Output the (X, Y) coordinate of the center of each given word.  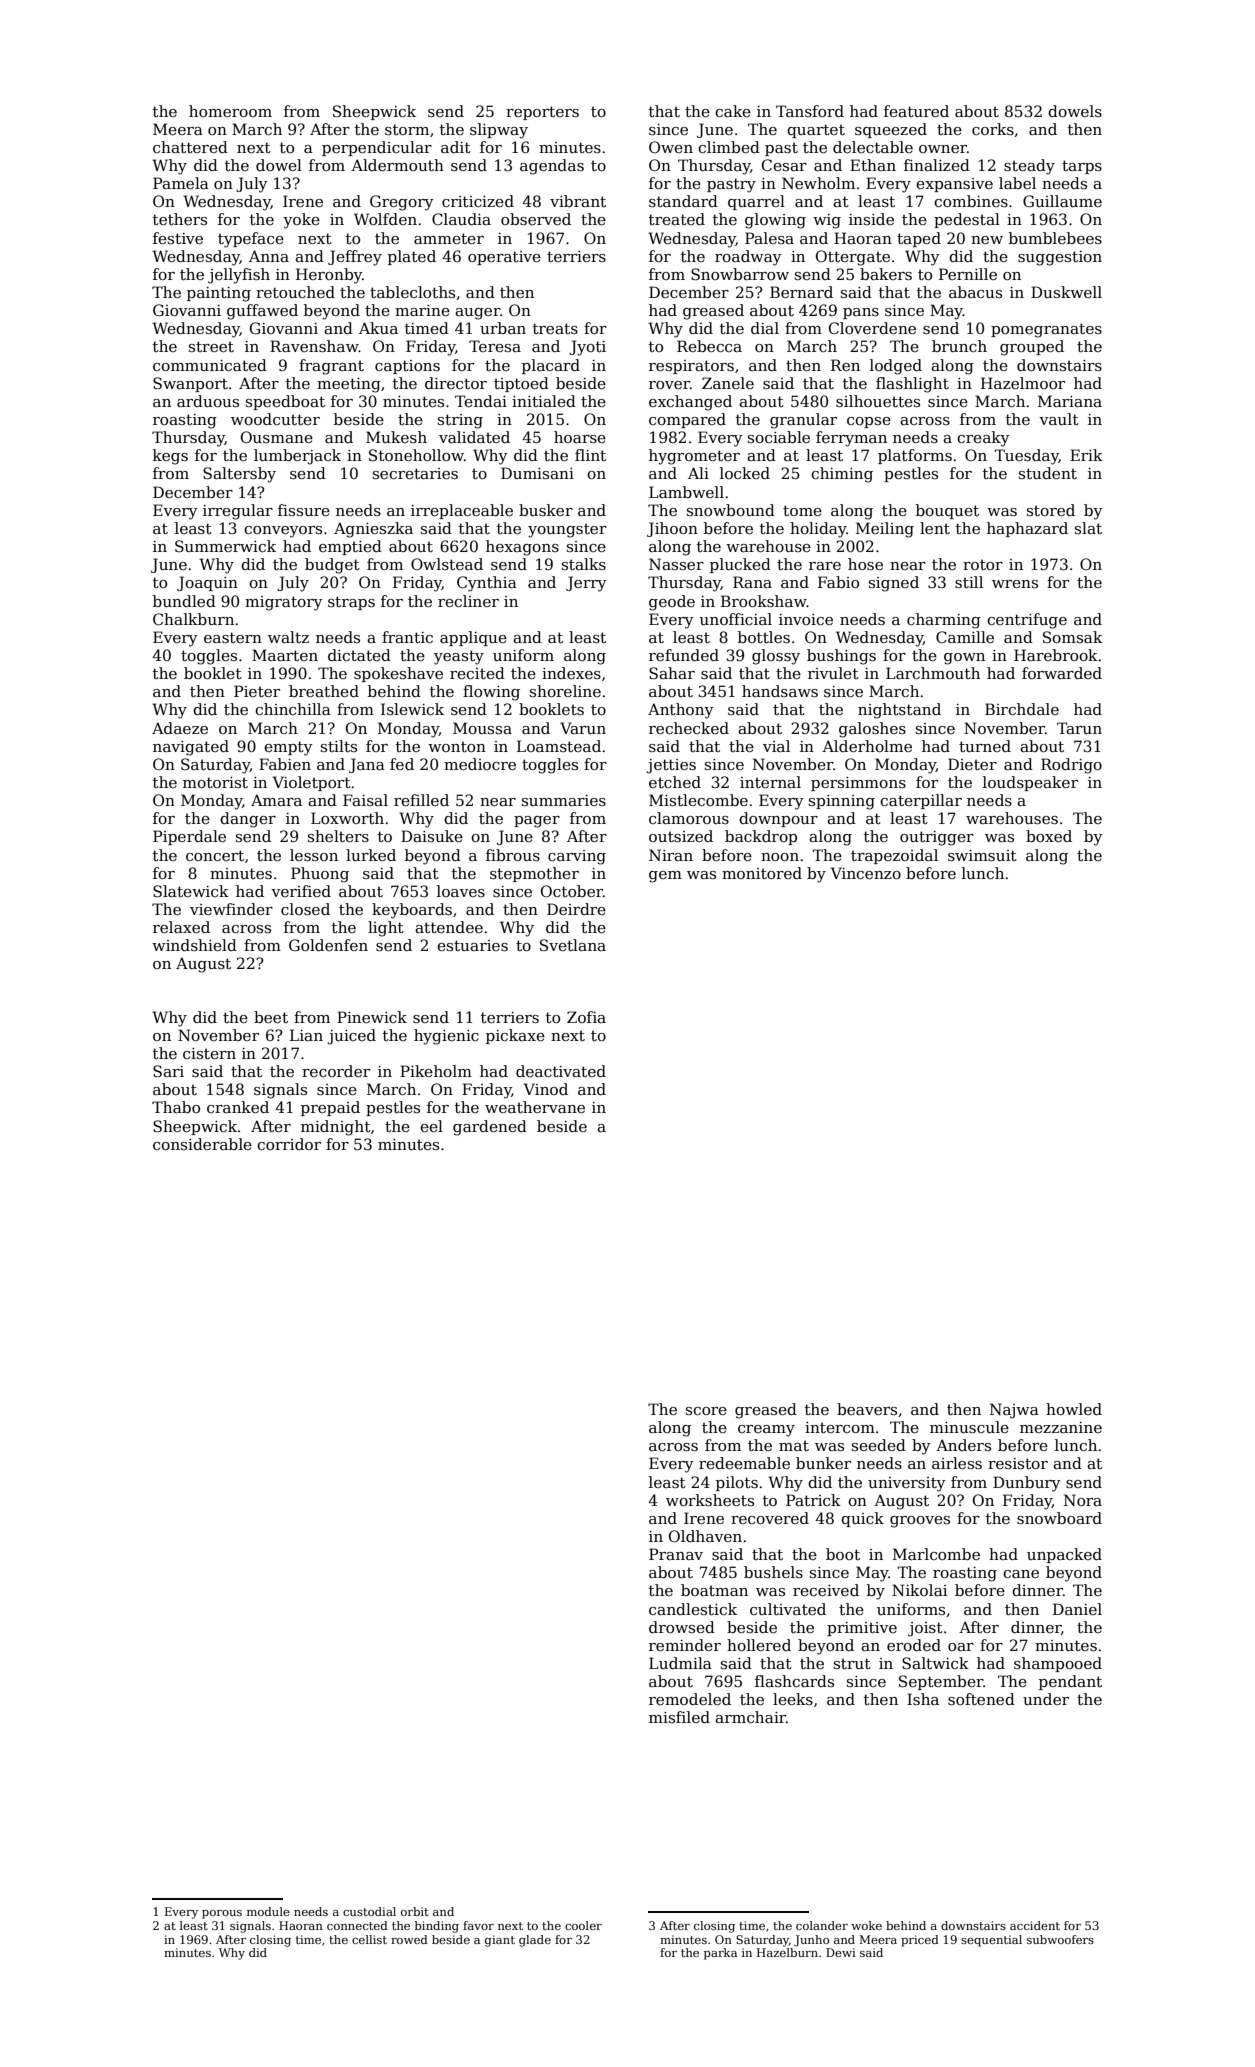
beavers (867, 1409)
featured (916, 111)
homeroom (230, 111)
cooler (583, 1925)
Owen (671, 147)
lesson (314, 855)
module (268, 1911)
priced (920, 1941)
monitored (762, 873)
